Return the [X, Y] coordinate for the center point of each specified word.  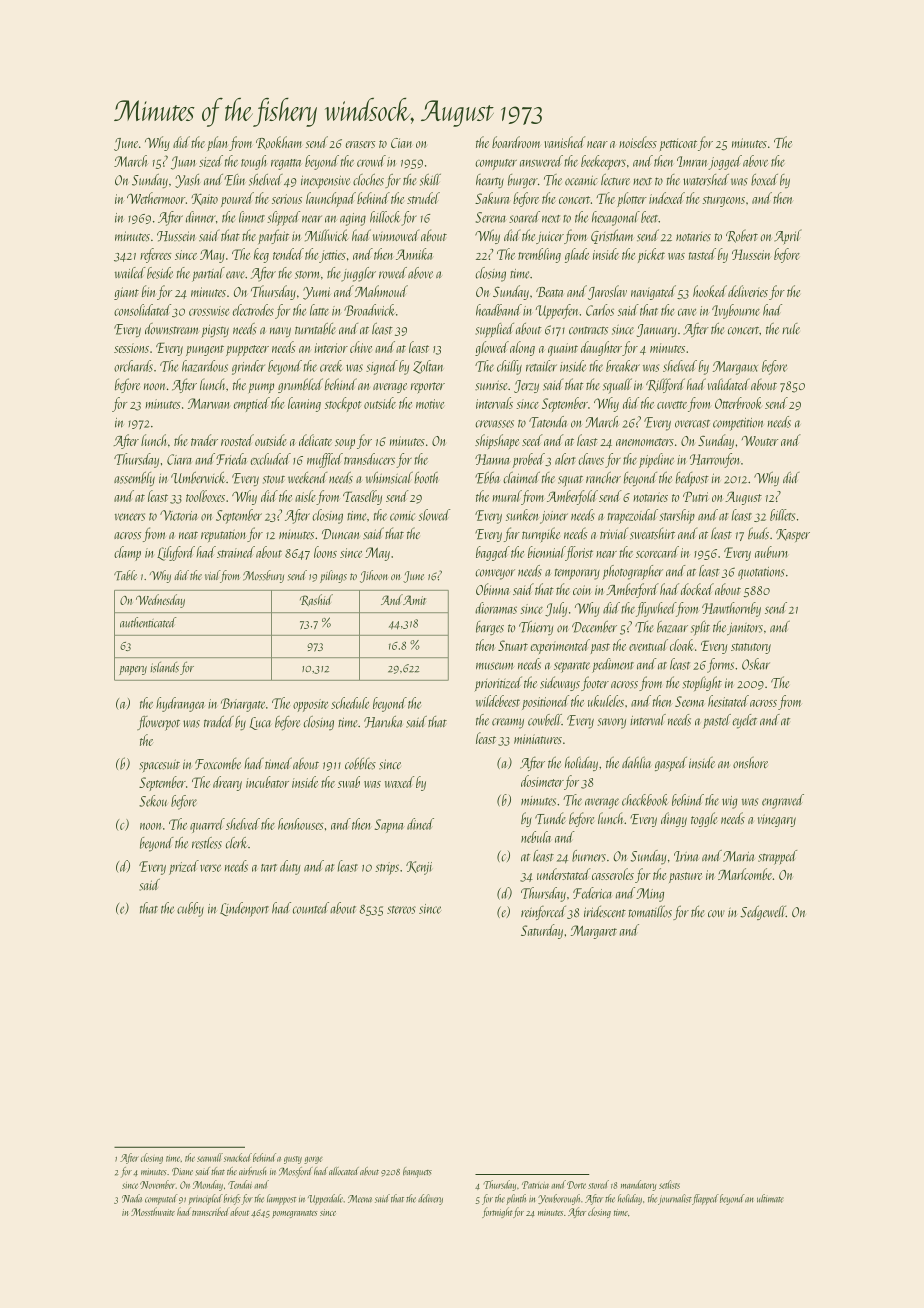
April [788, 237]
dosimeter [542, 781]
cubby [190, 909]
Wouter [760, 441]
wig [730, 802]
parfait [273, 236]
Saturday [542, 931]
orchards [133, 366]
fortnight [497, 1212]
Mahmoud [381, 291]
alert [565, 459]
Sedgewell [763, 912]
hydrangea [180, 704]
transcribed [211, 1211]
